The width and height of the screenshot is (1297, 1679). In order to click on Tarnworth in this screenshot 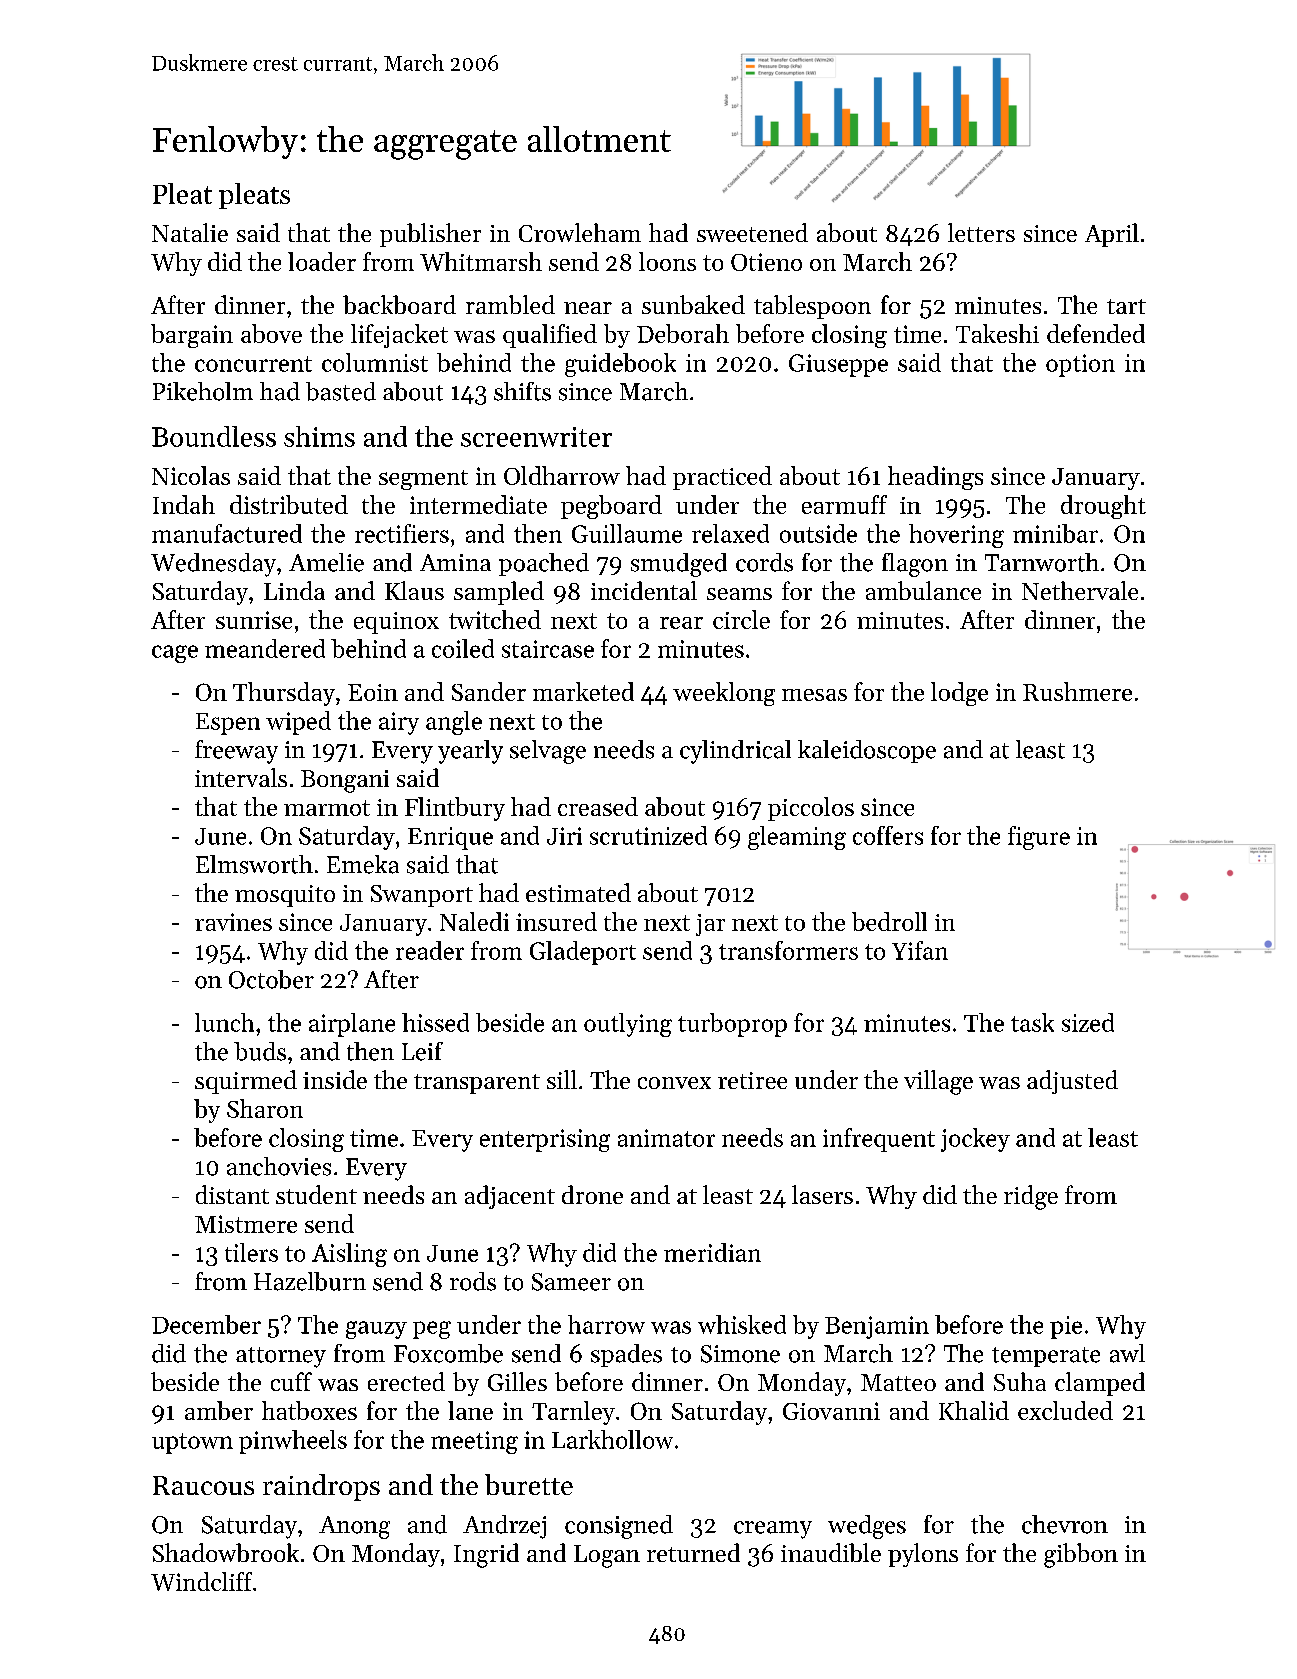, I will do `click(1042, 562)`.
